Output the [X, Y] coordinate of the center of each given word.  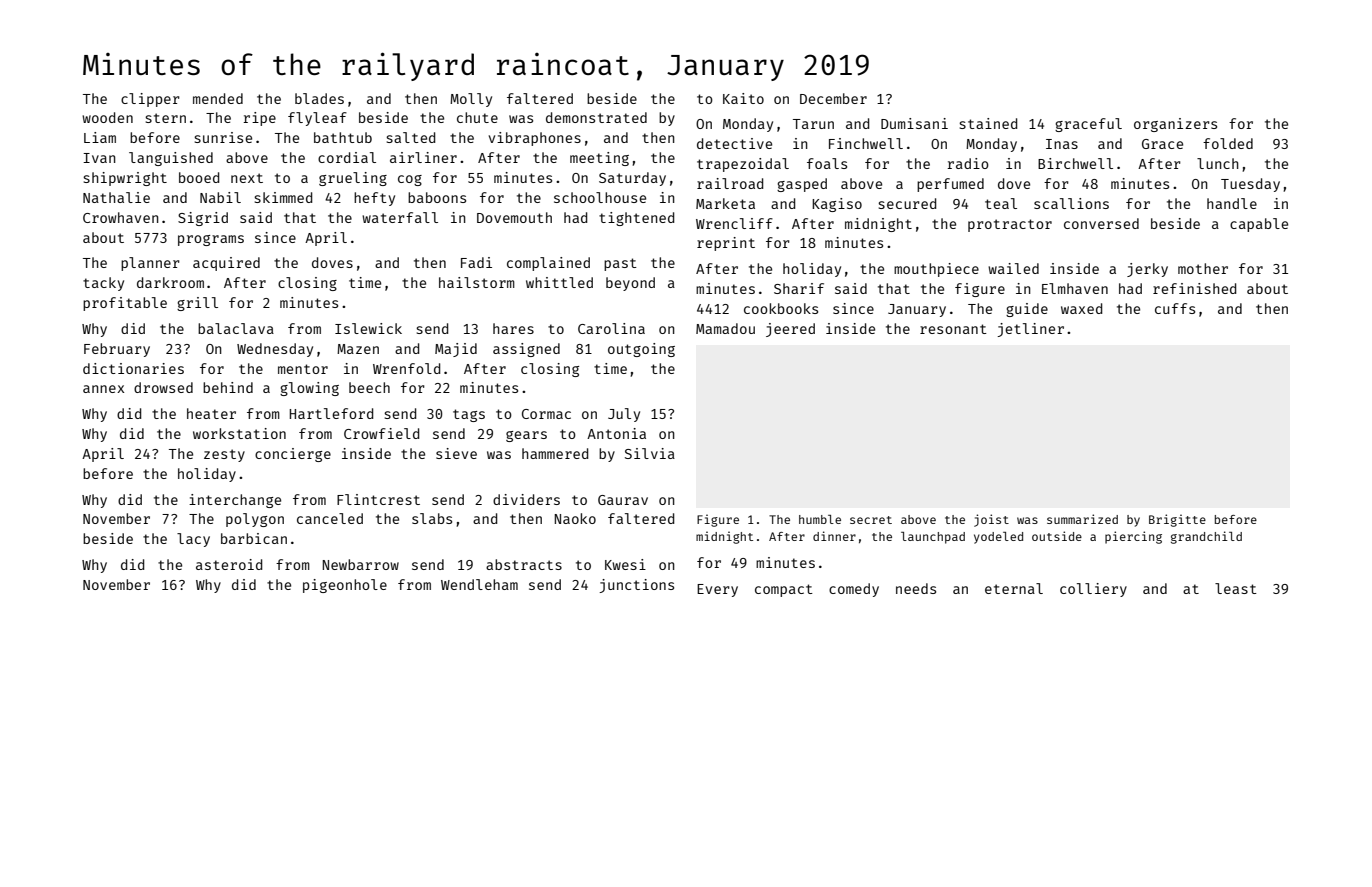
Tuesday [1250, 185]
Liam [100, 137]
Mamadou [725, 328]
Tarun [813, 124]
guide [1027, 310]
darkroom [170, 282]
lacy [193, 540]
